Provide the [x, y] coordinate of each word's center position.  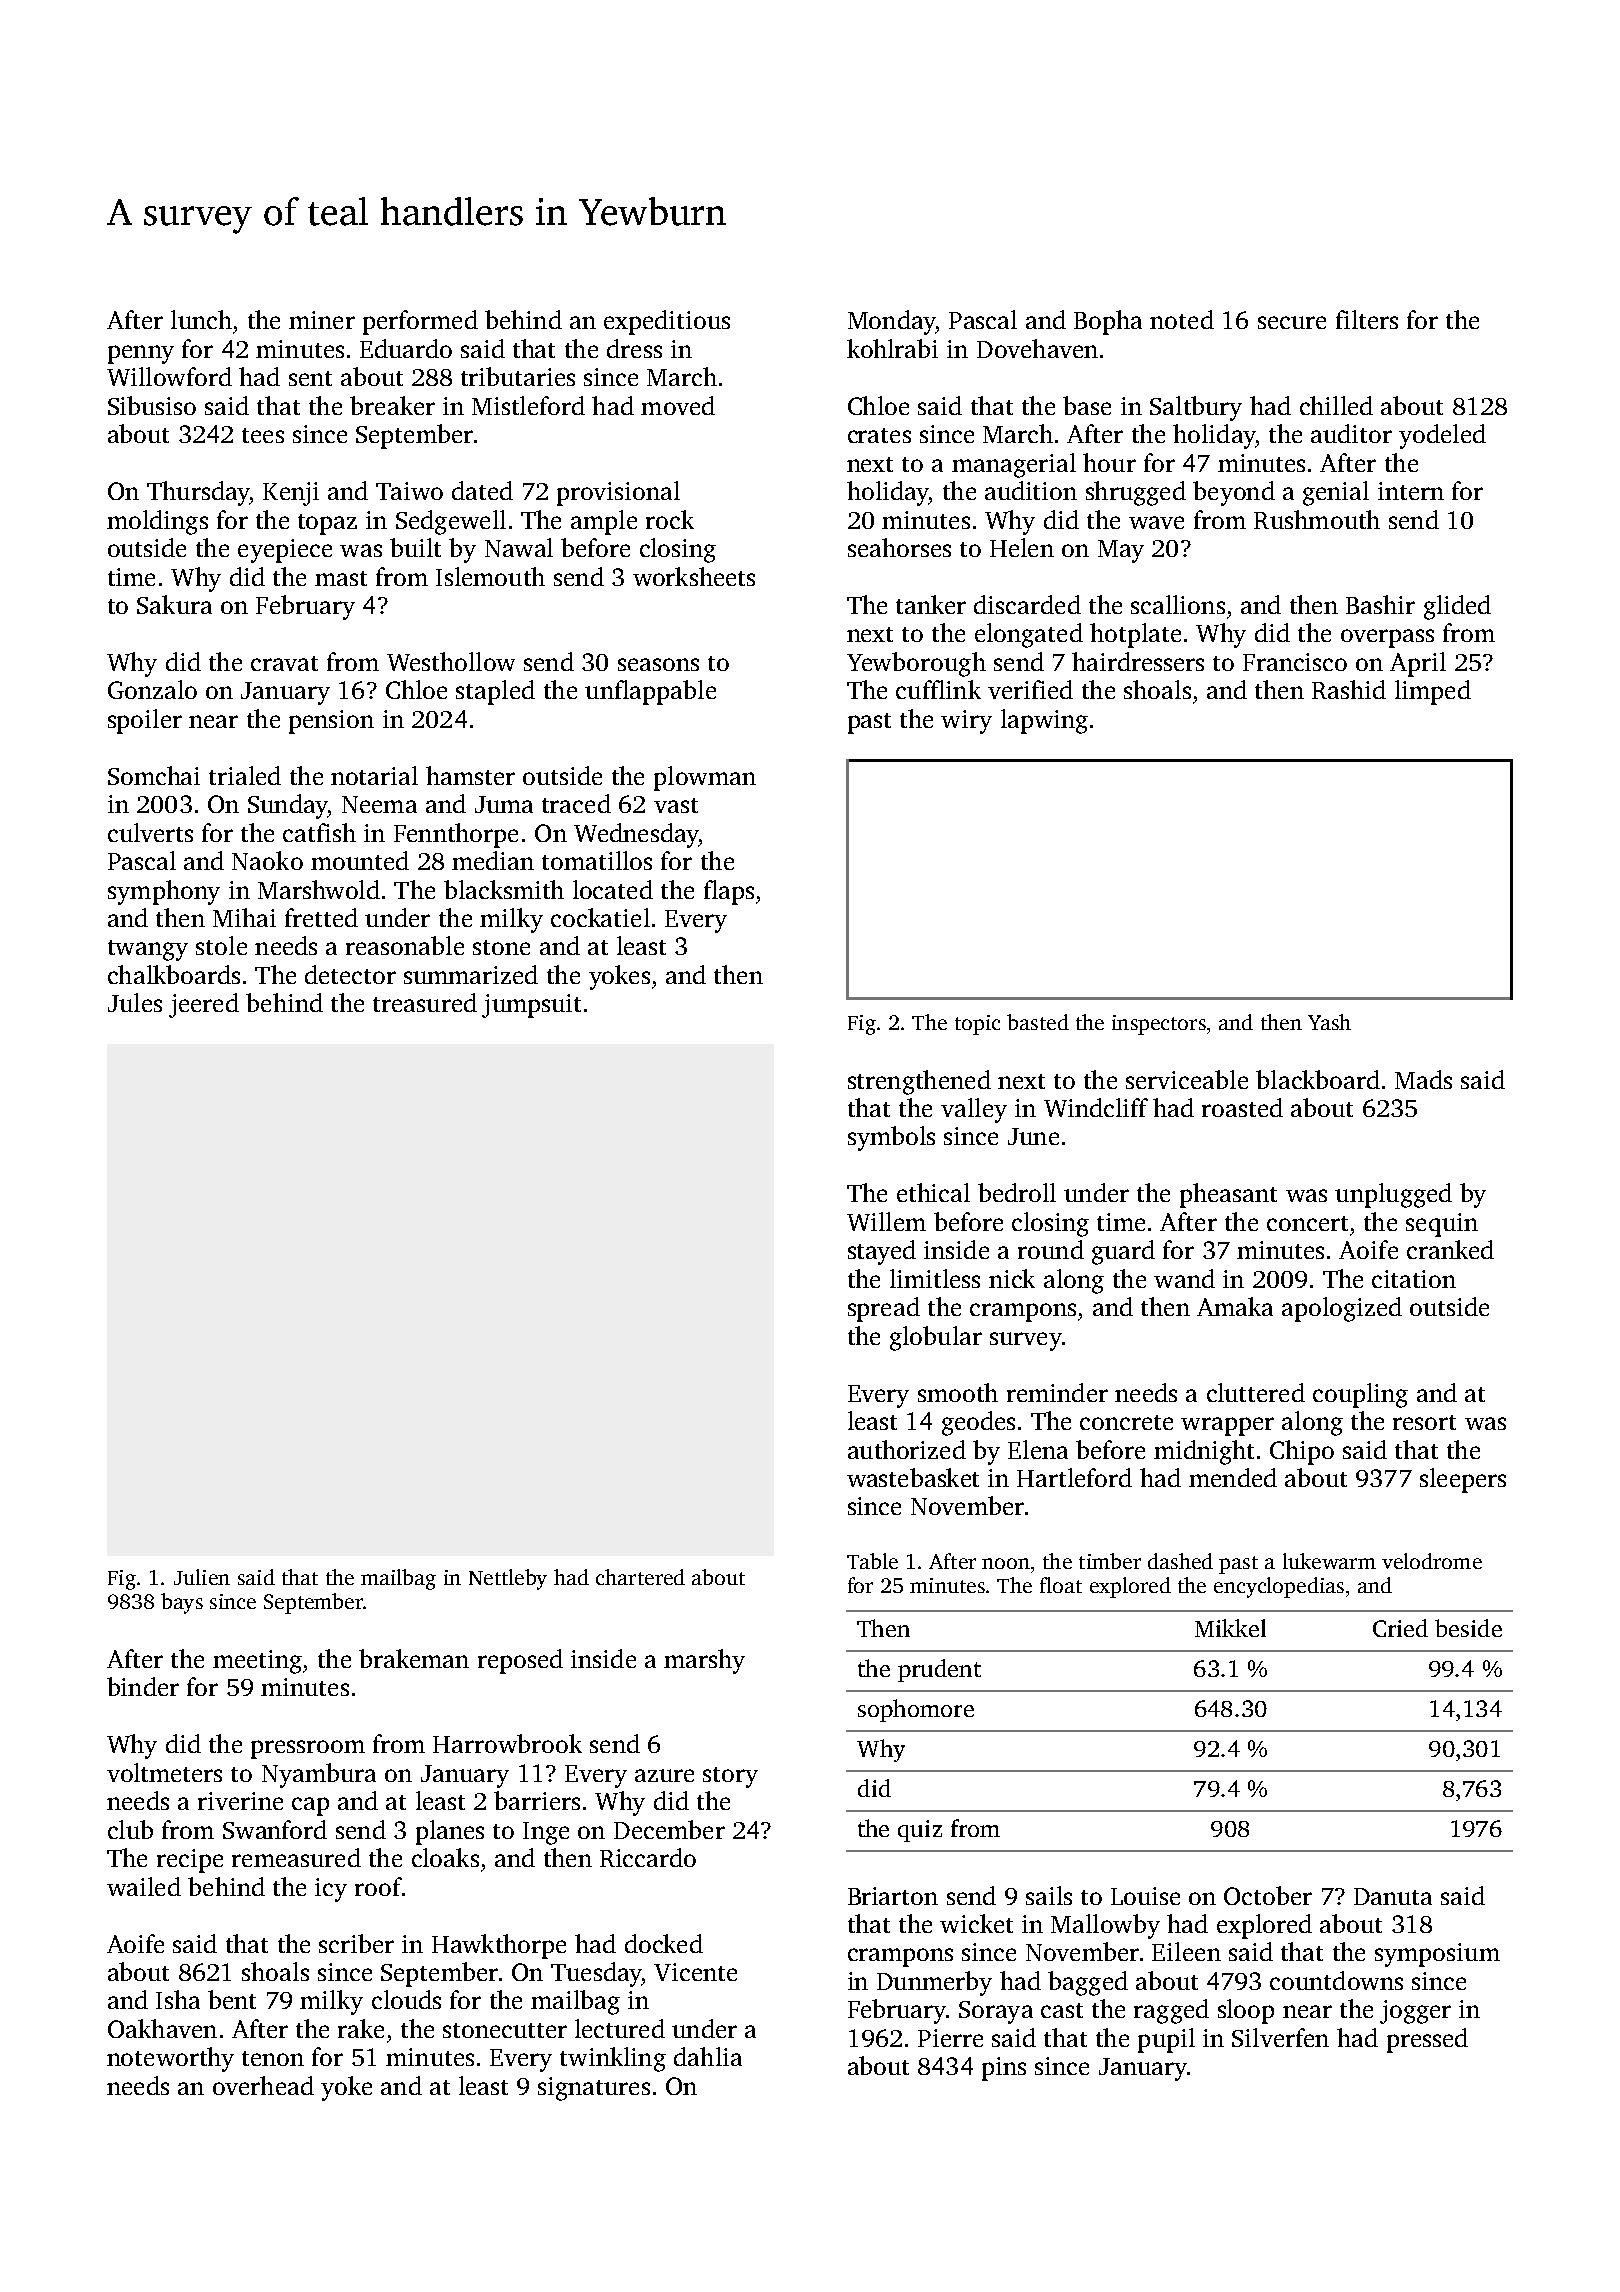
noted [1182, 319]
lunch [201, 319]
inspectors [1159, 1025]
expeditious [667, 322]
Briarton [893, 1896]
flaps [729, 892]
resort [1424, 1422]
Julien [202, 1577]
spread [884, 1309]
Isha [178, 1999]
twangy [148, 950]
